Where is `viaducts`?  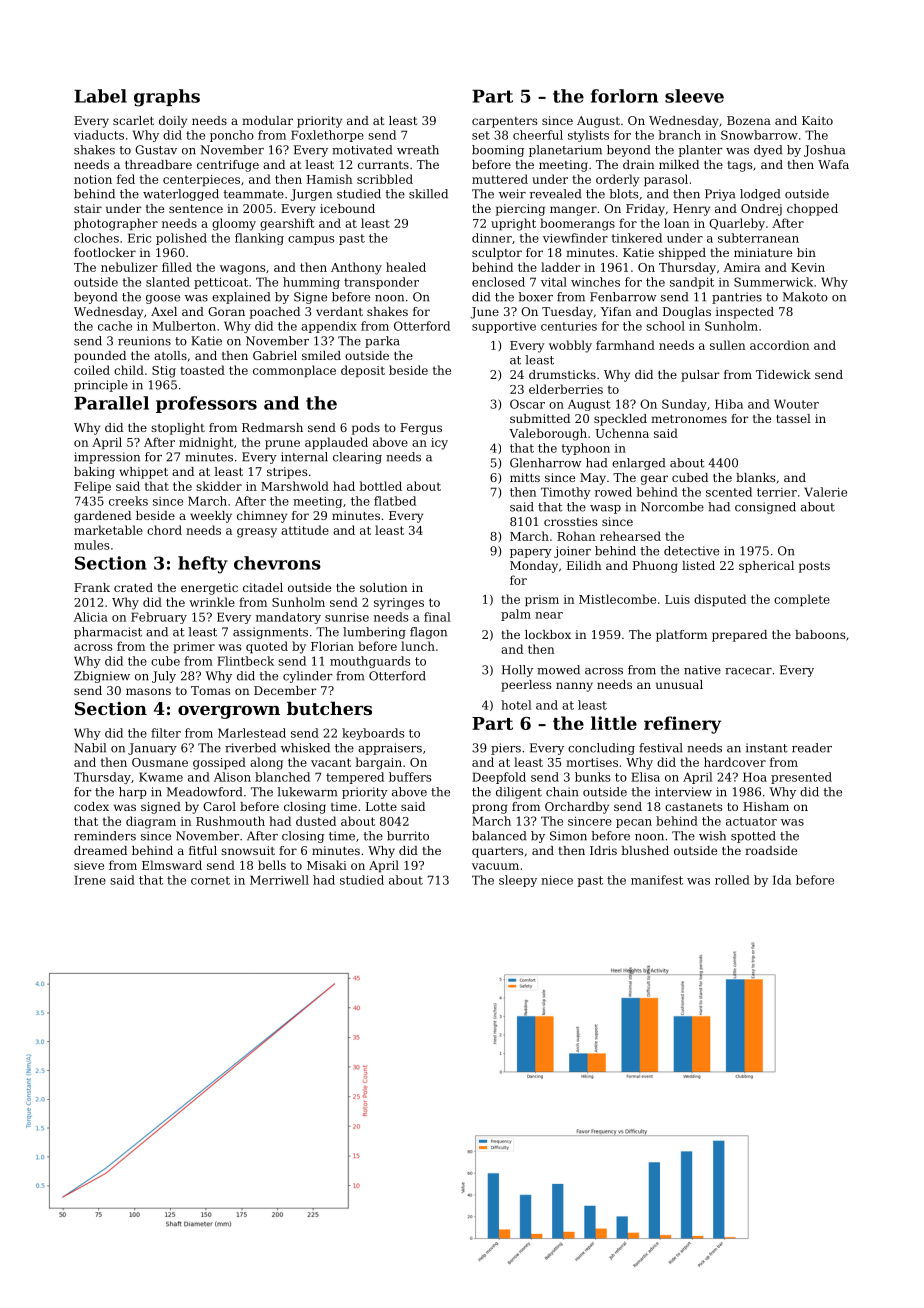 viaducts is located at coordinates (99, 135).
